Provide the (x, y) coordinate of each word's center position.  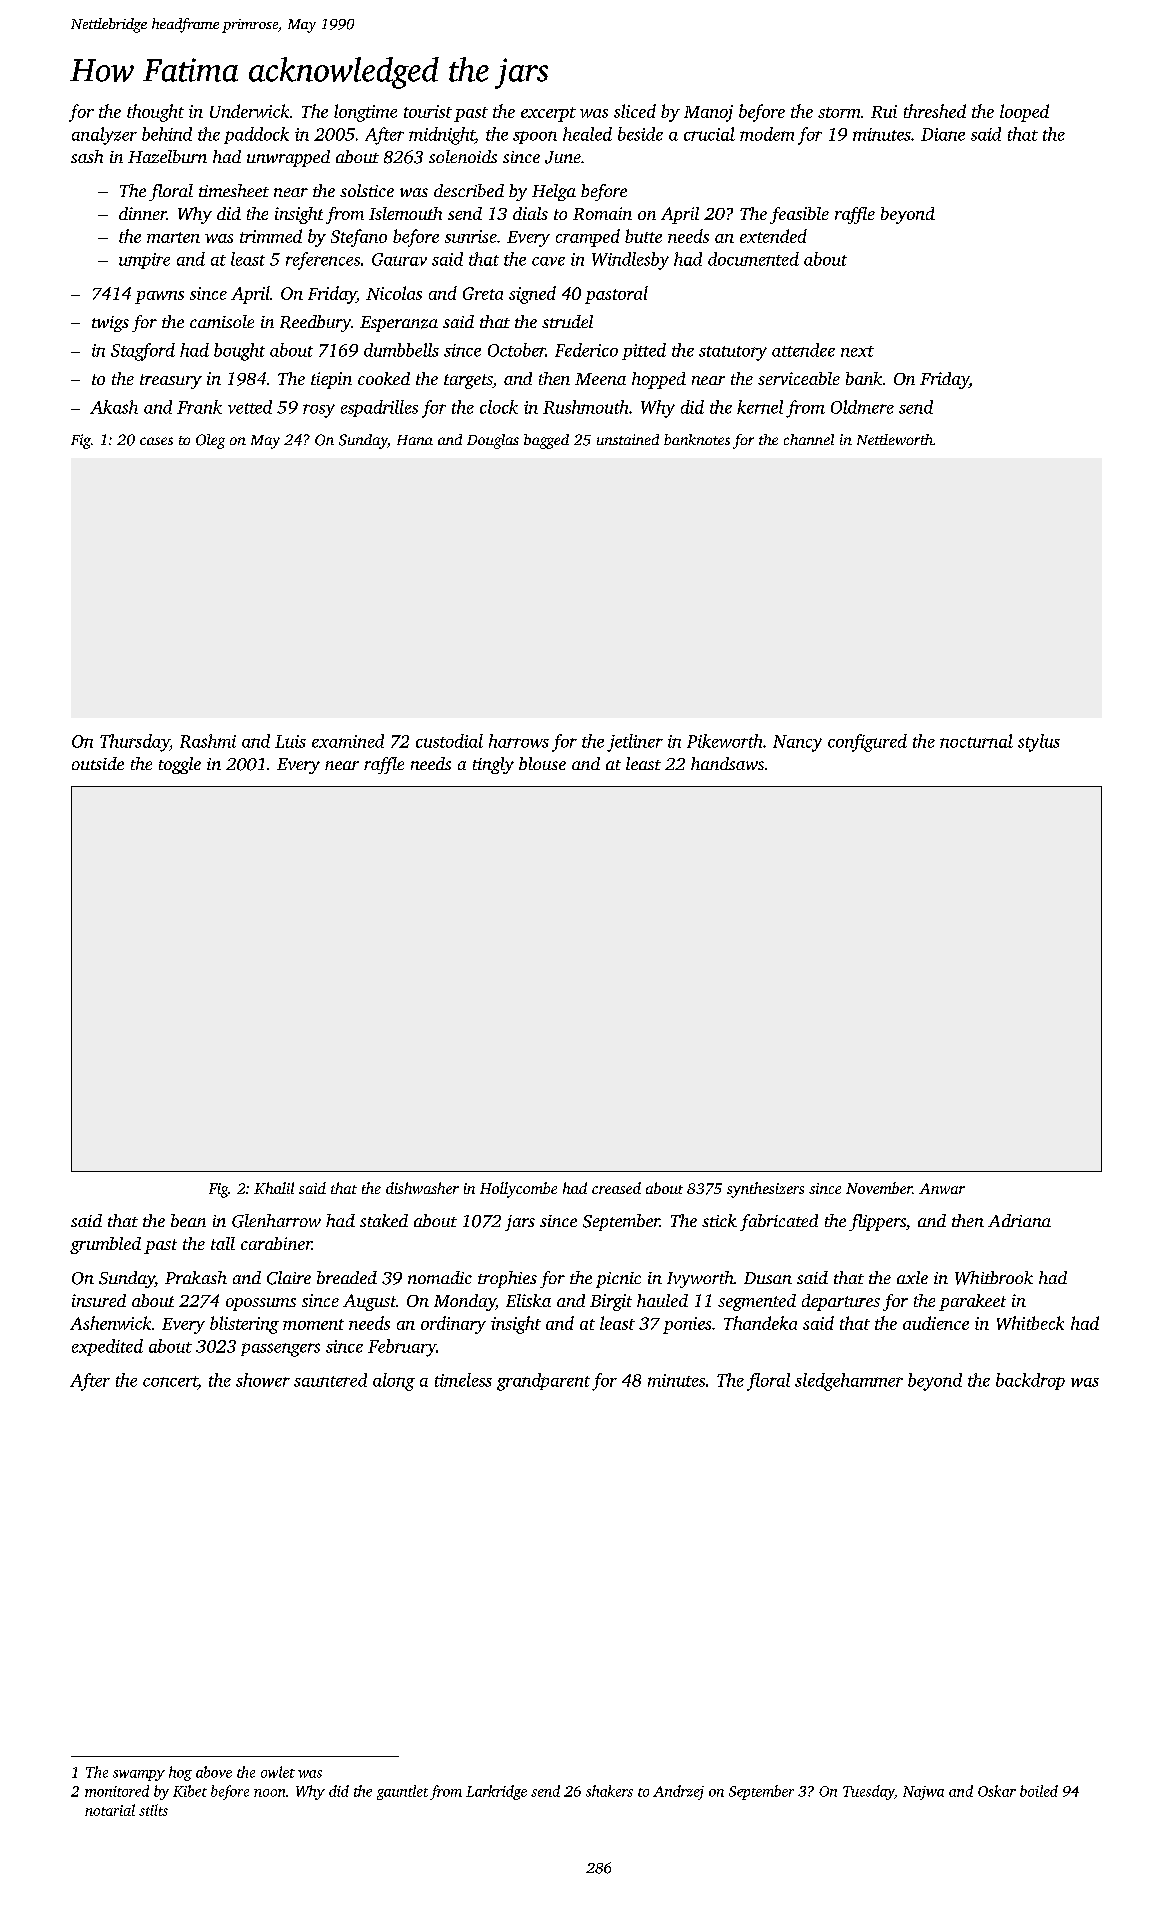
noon (269, 1793)
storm (839, 112)
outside (98, 763)
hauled (662, 1300)
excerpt (548, 114)
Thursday (135, 743)
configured (867, 743)
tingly (493, 765)
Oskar (997, 1791)
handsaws (727, 763)
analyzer (104, 136)
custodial (449, 741)
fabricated (779, 1222)
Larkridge (496, 1792)
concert (170, 1381)
